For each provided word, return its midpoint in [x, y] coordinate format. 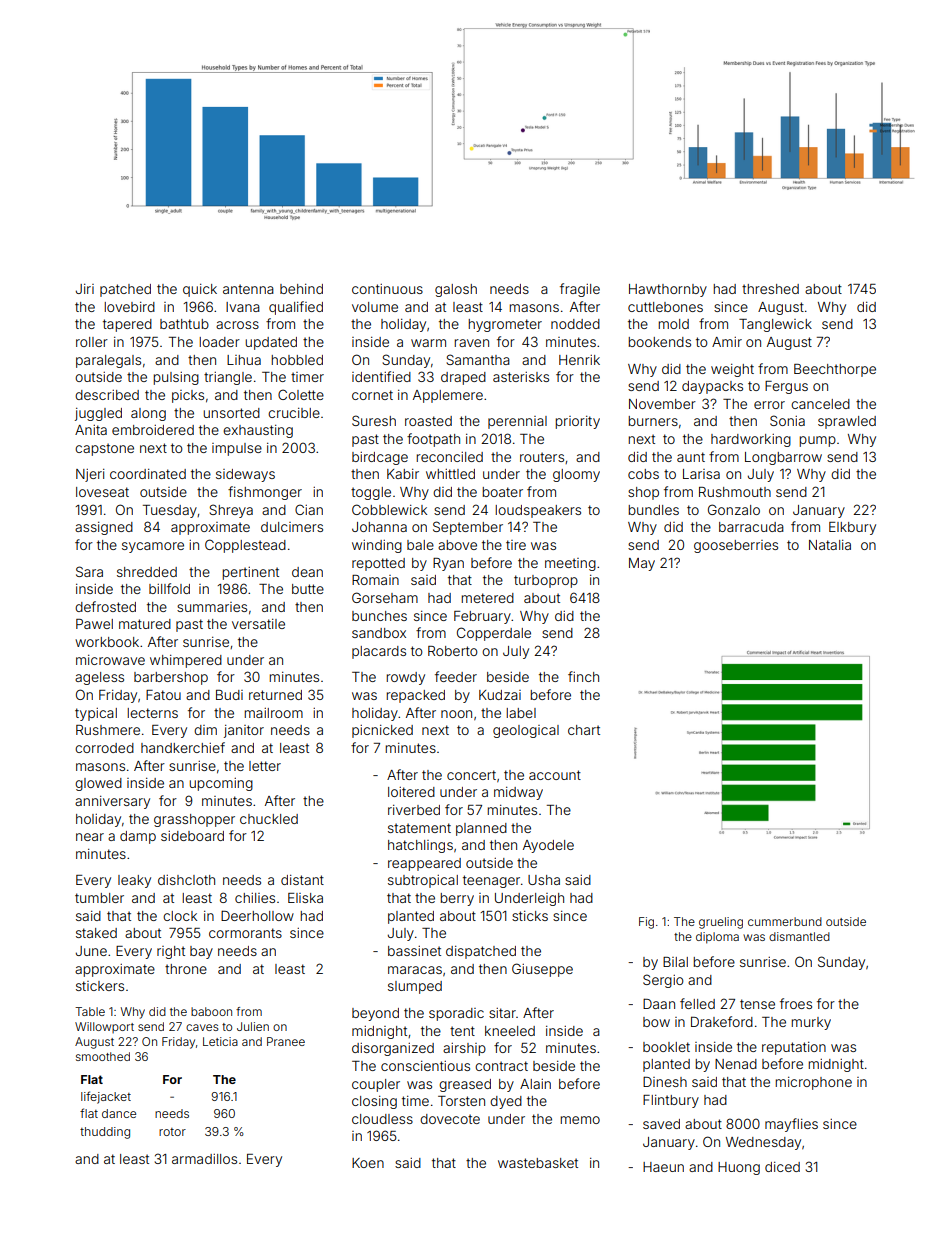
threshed [770, 289]
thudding [105, 1133]
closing [374, 1102]
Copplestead [245, 546]
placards [379, 652]
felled [697, 1003]
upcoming [221, 784]
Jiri [85, 289]
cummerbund [785, 921]
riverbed [414, 810]
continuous [387, 289]
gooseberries [736, 546]
